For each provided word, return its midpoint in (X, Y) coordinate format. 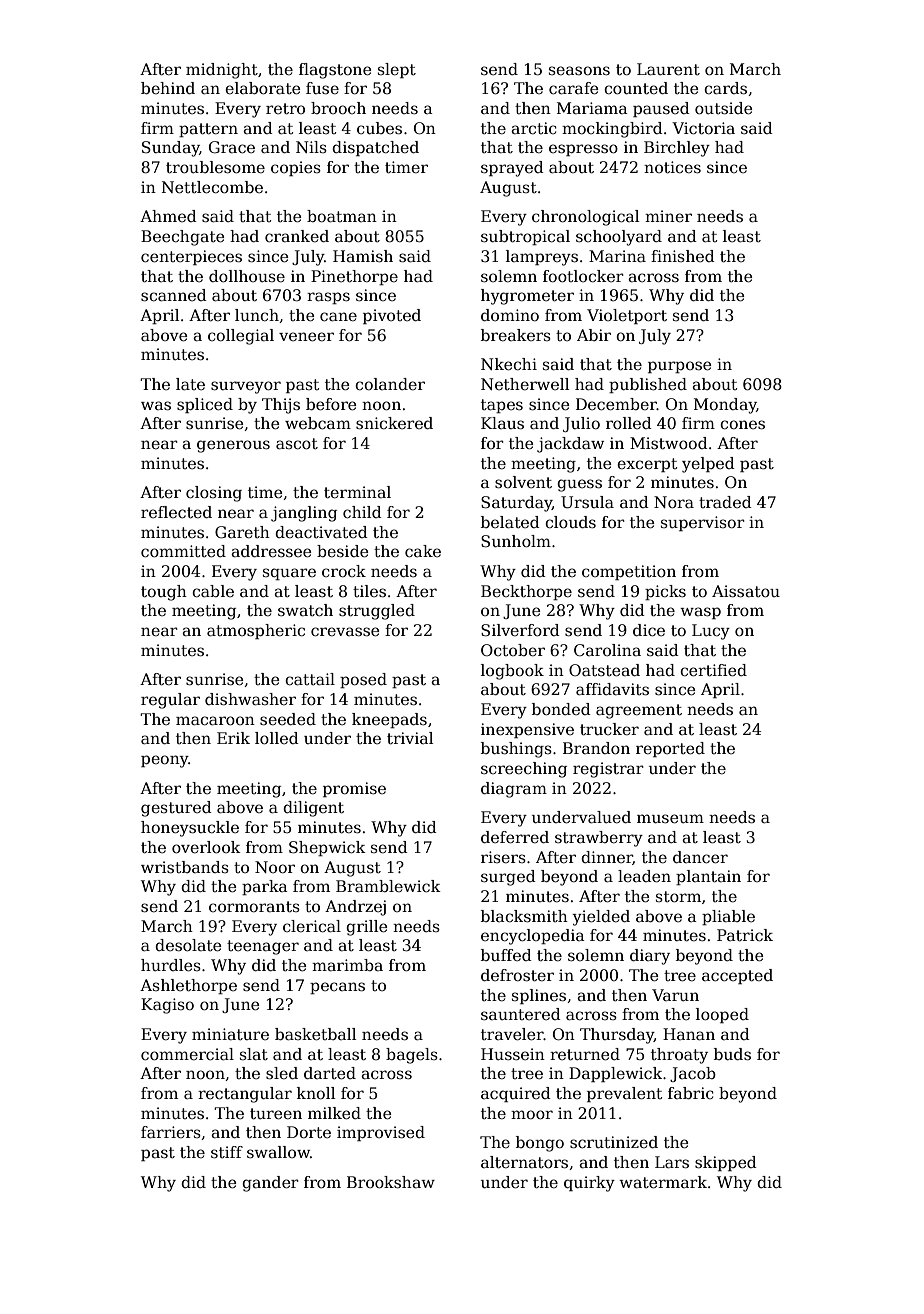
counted (636, 88)
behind (168, 88)
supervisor (703, 523)
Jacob (693, 1074)
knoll (316, 1093)
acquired (516, 1094)
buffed (506, 955)
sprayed (512, 169)
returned (585, 1054)
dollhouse (247, 276)
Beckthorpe (526, 592)
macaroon (215, 721)
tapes (502, 406)
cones (742, 424)
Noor (275, 867)
